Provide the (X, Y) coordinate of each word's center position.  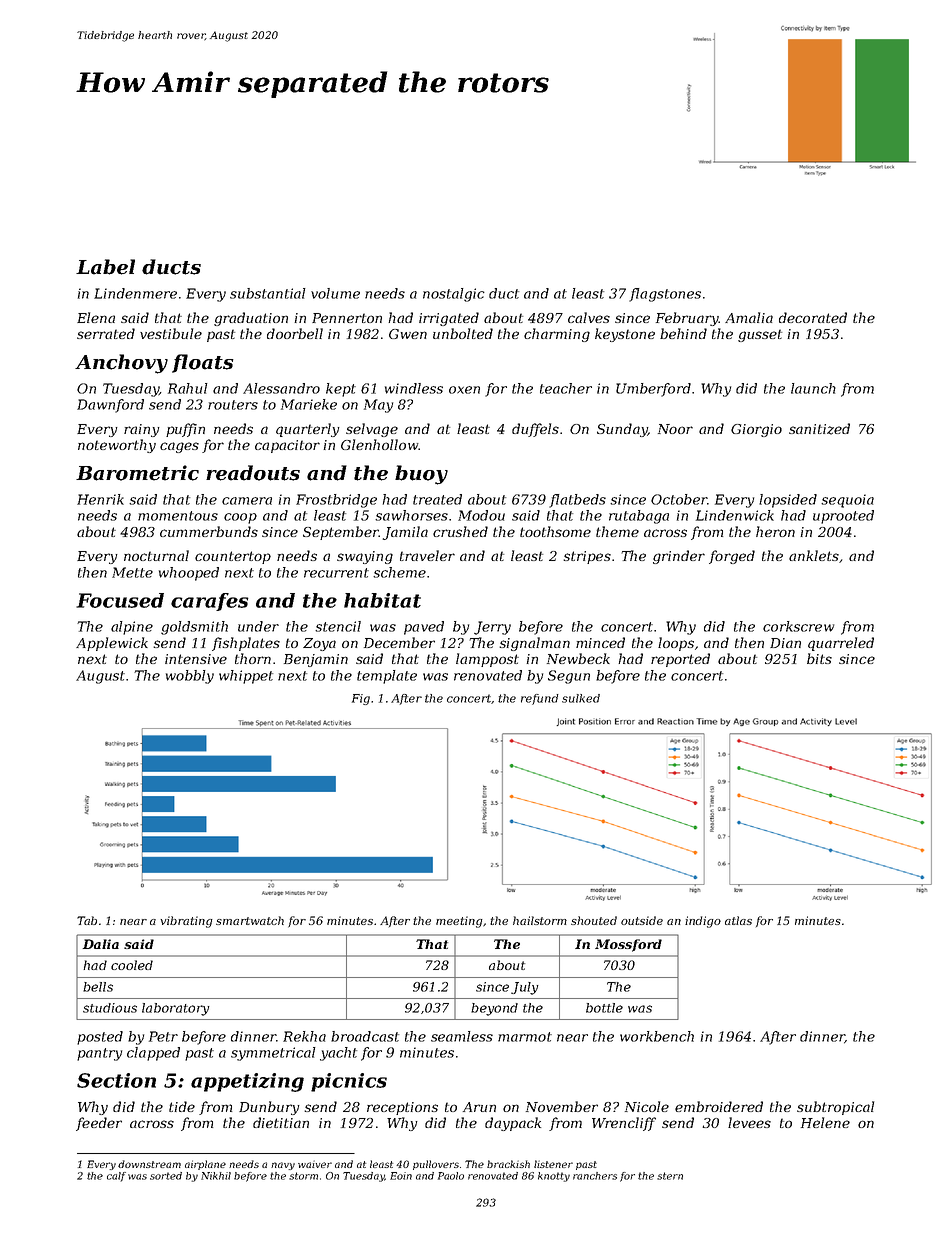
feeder (99, 1124)
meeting (459, 922)
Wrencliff (624, 1124)
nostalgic (454, 295)
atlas (738, 920)
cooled (132, 965)
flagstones (665, 295)
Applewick (112, 644)
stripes (587, 557)
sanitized (819, 429)
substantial (268, 293)
